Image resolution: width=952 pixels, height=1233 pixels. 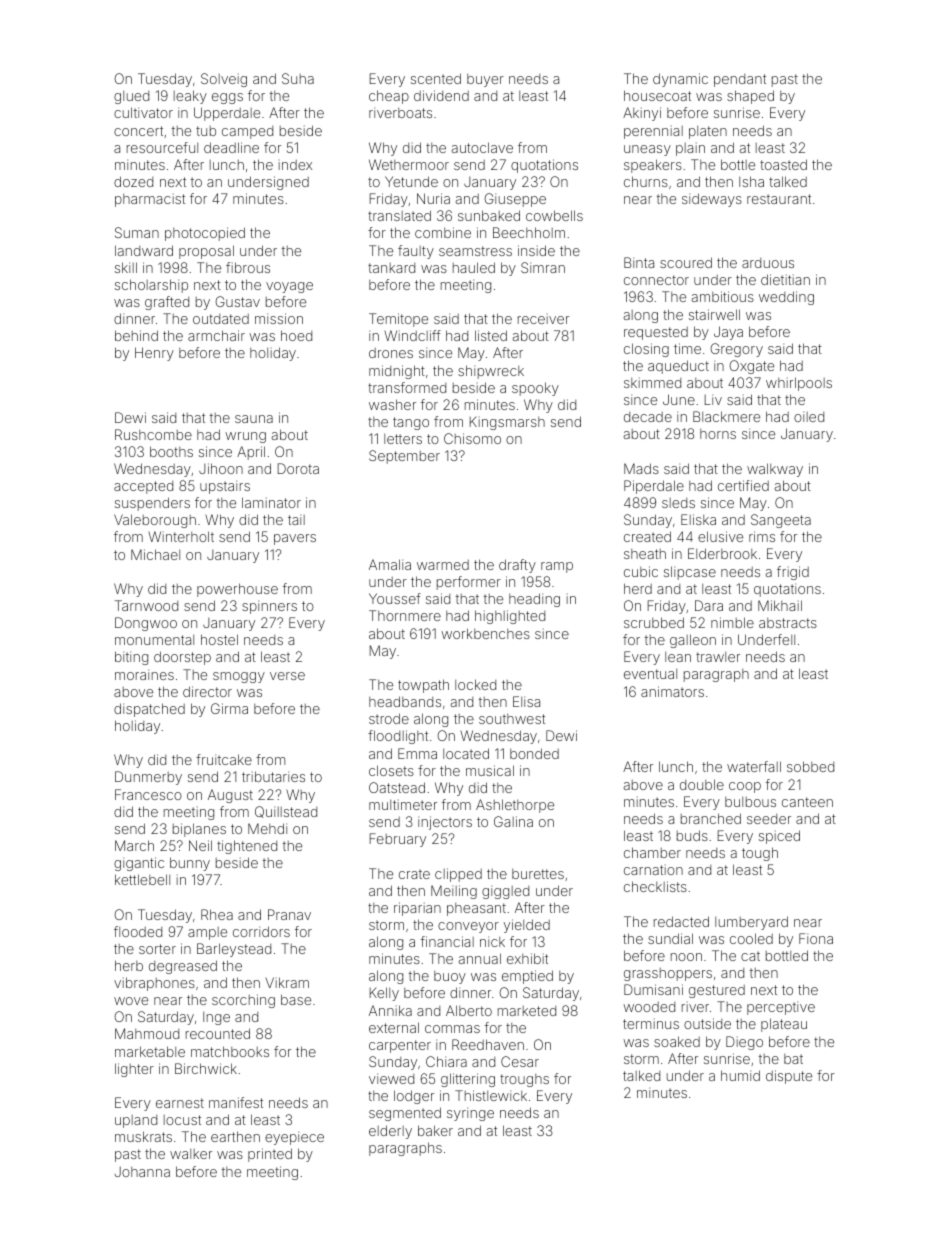 What do you see at coordinates (466, 753) in the document?
I see `located` at bounding box center [466, 753].
